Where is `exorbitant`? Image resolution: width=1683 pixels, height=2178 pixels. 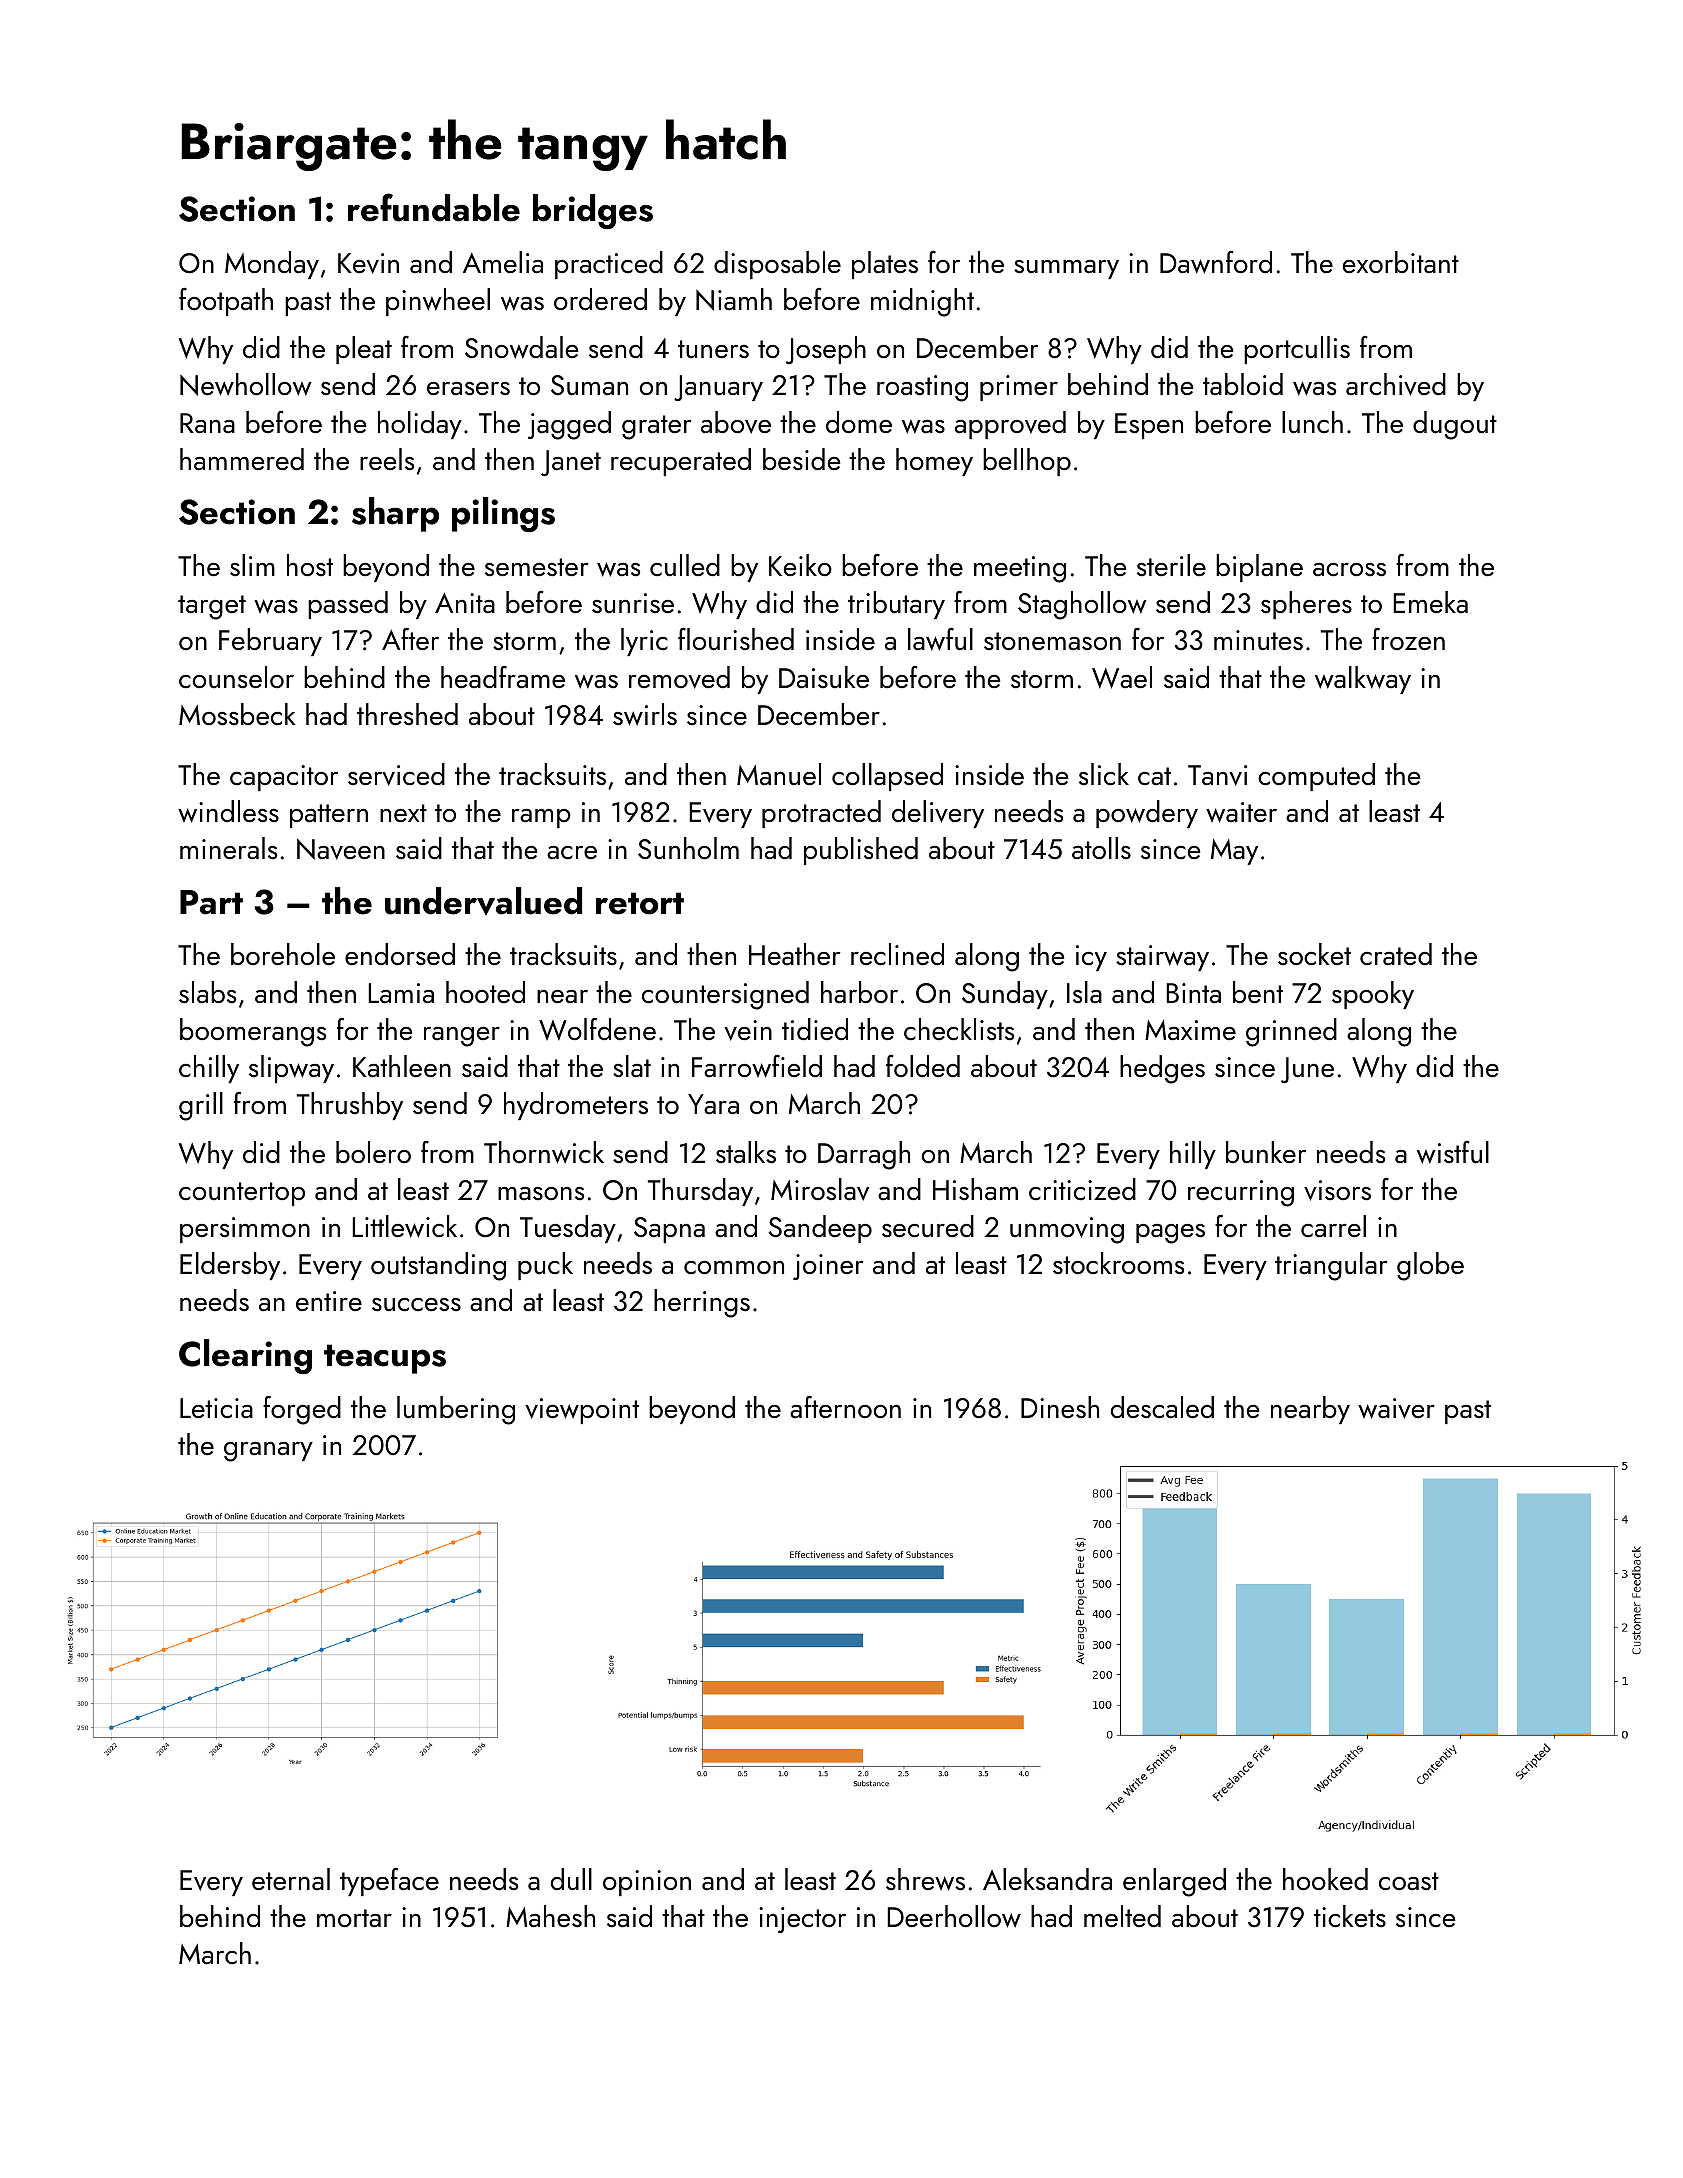 exorbitant is located at coordinates (1401, 262).
